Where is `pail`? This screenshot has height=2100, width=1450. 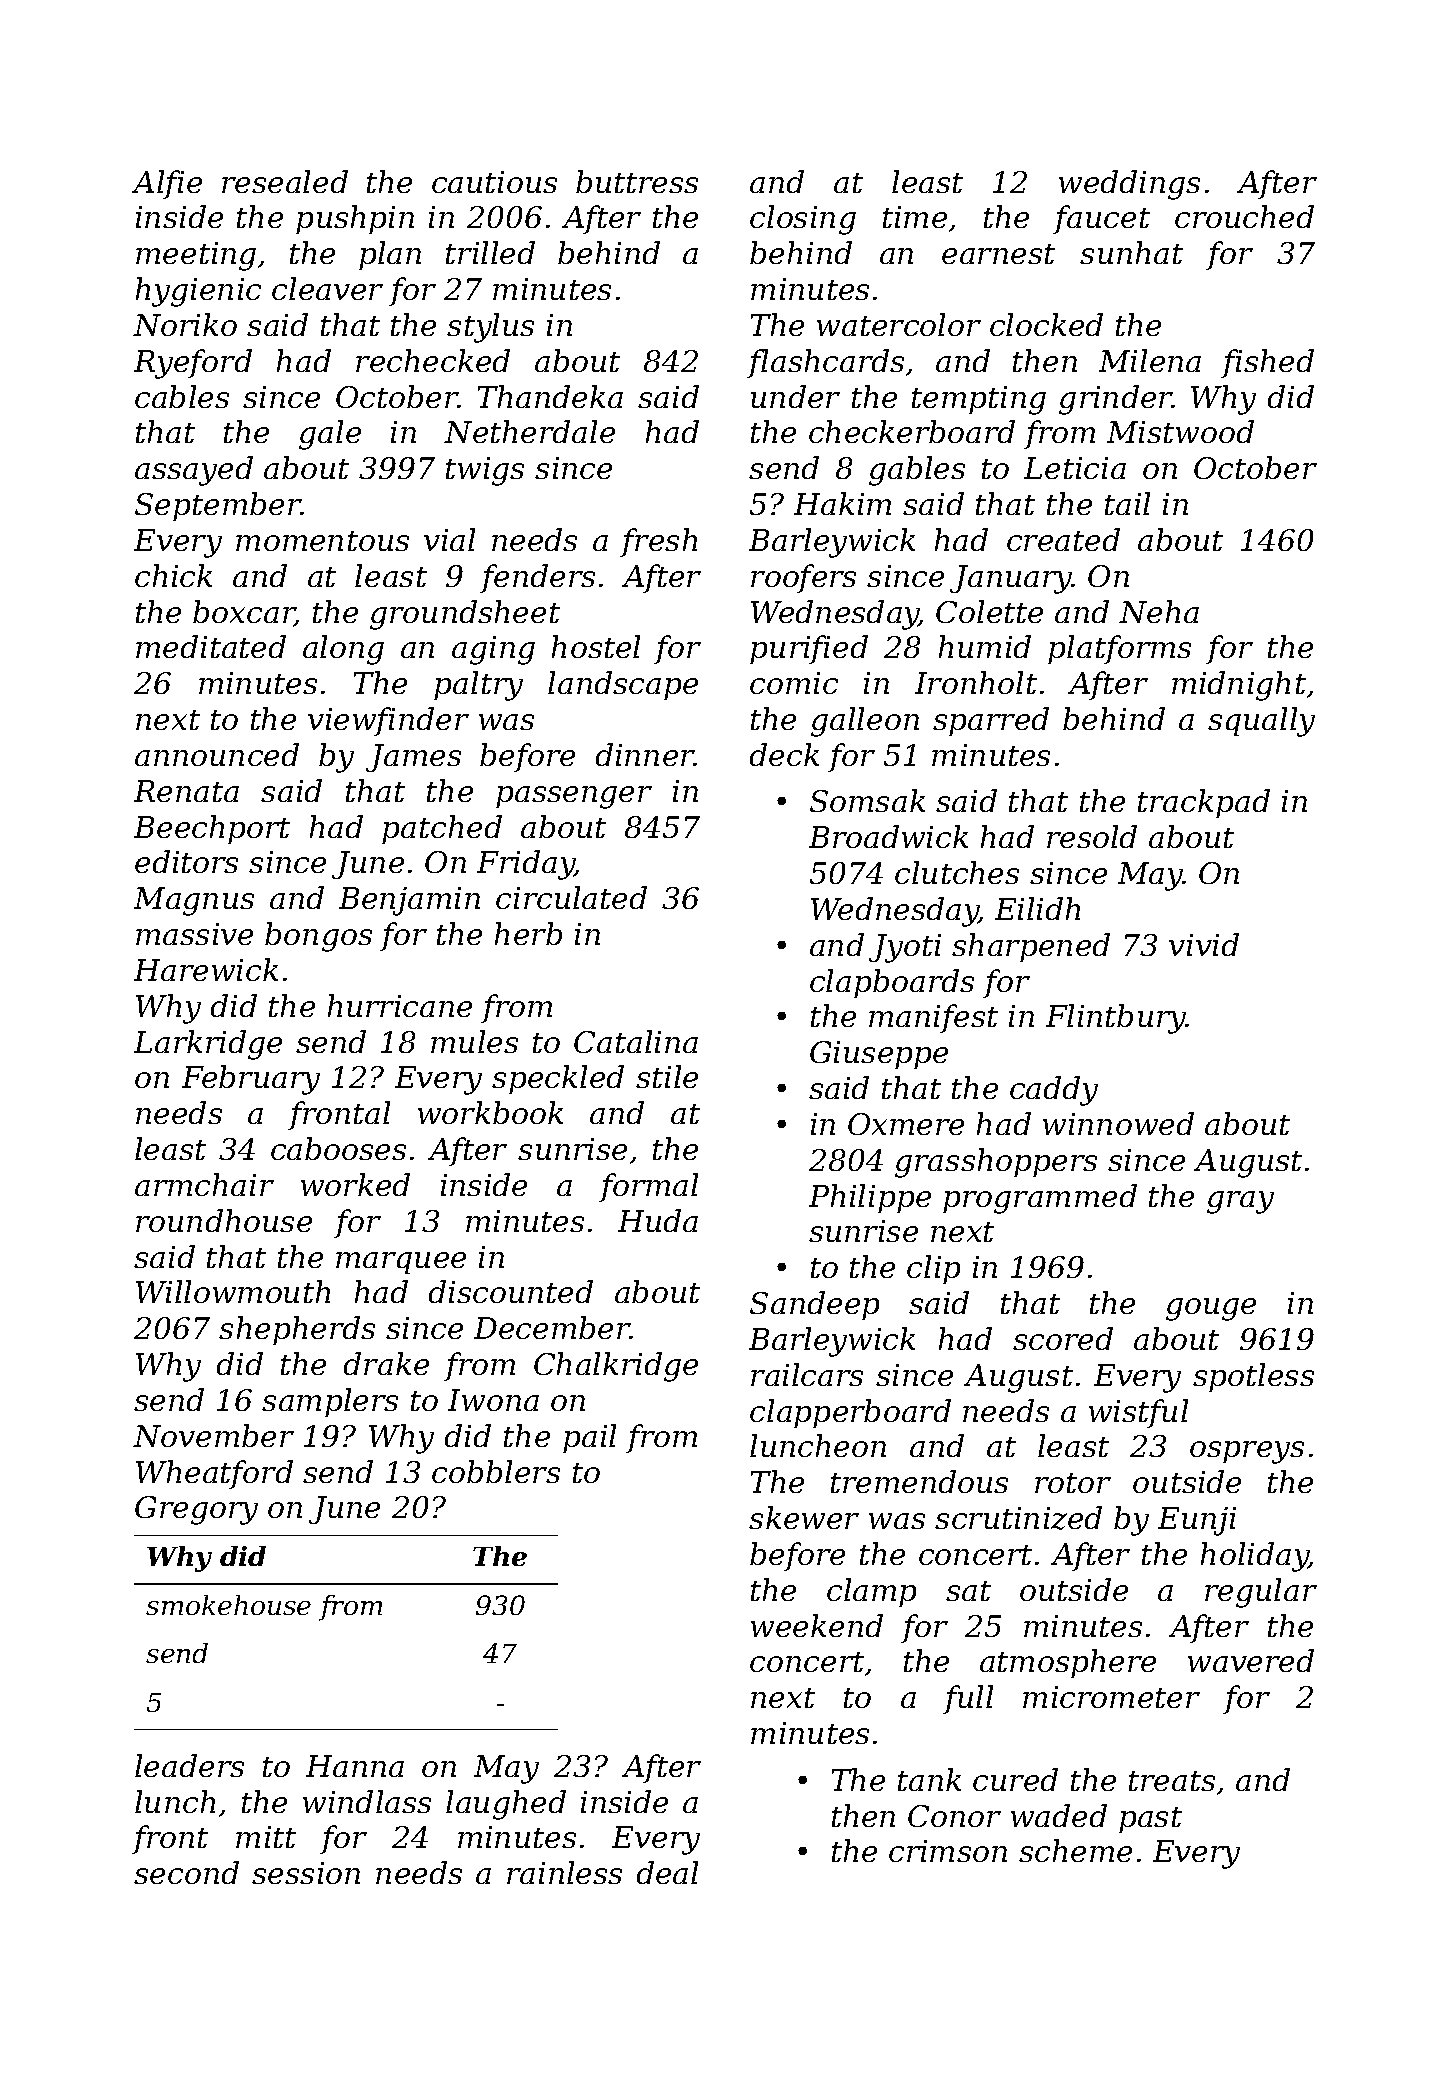 pail is located at coordinates (589, 1438).
